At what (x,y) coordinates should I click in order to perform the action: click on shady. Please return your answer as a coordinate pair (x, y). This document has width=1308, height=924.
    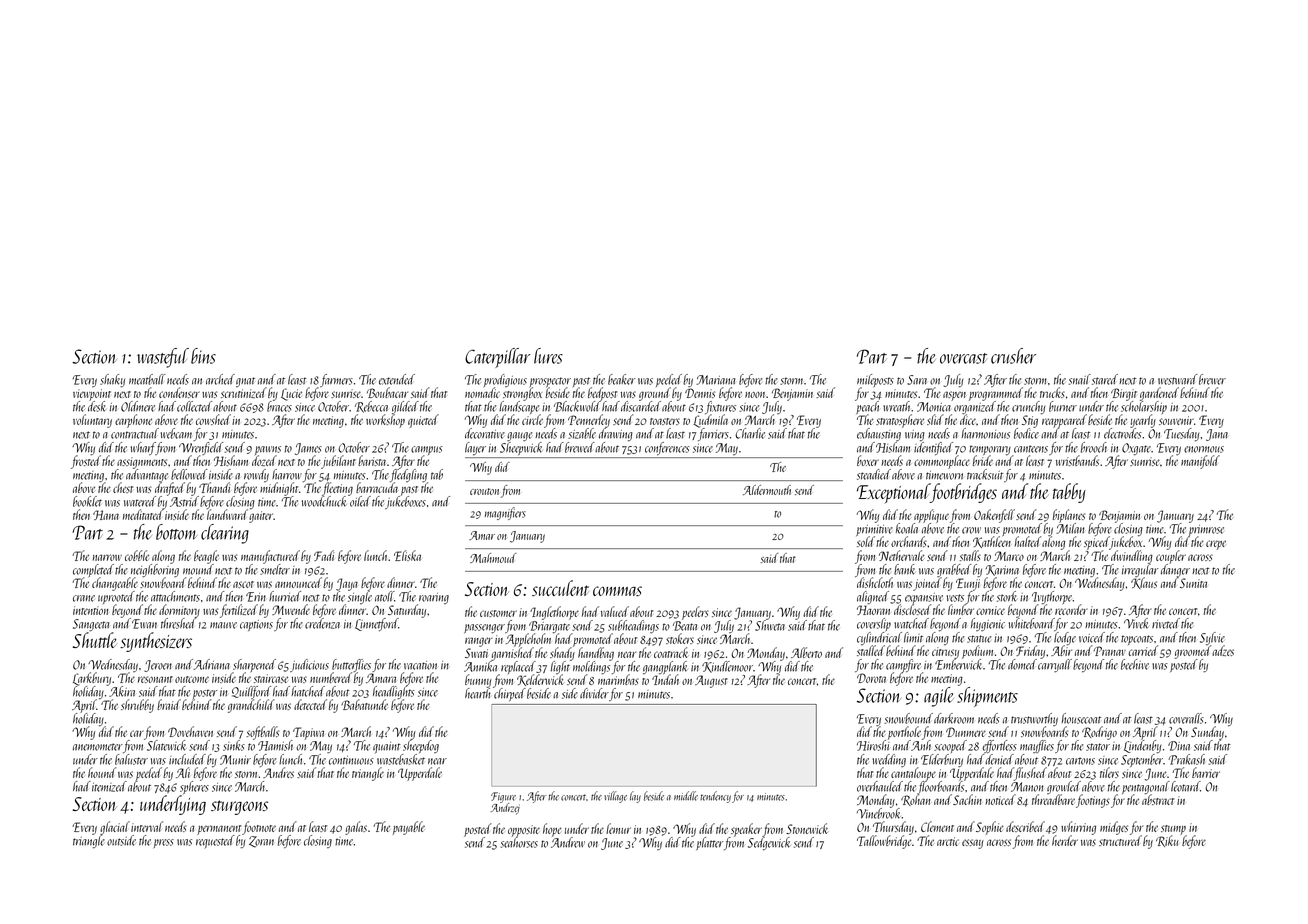
    Looking at the image, I should click on (562, 654).
